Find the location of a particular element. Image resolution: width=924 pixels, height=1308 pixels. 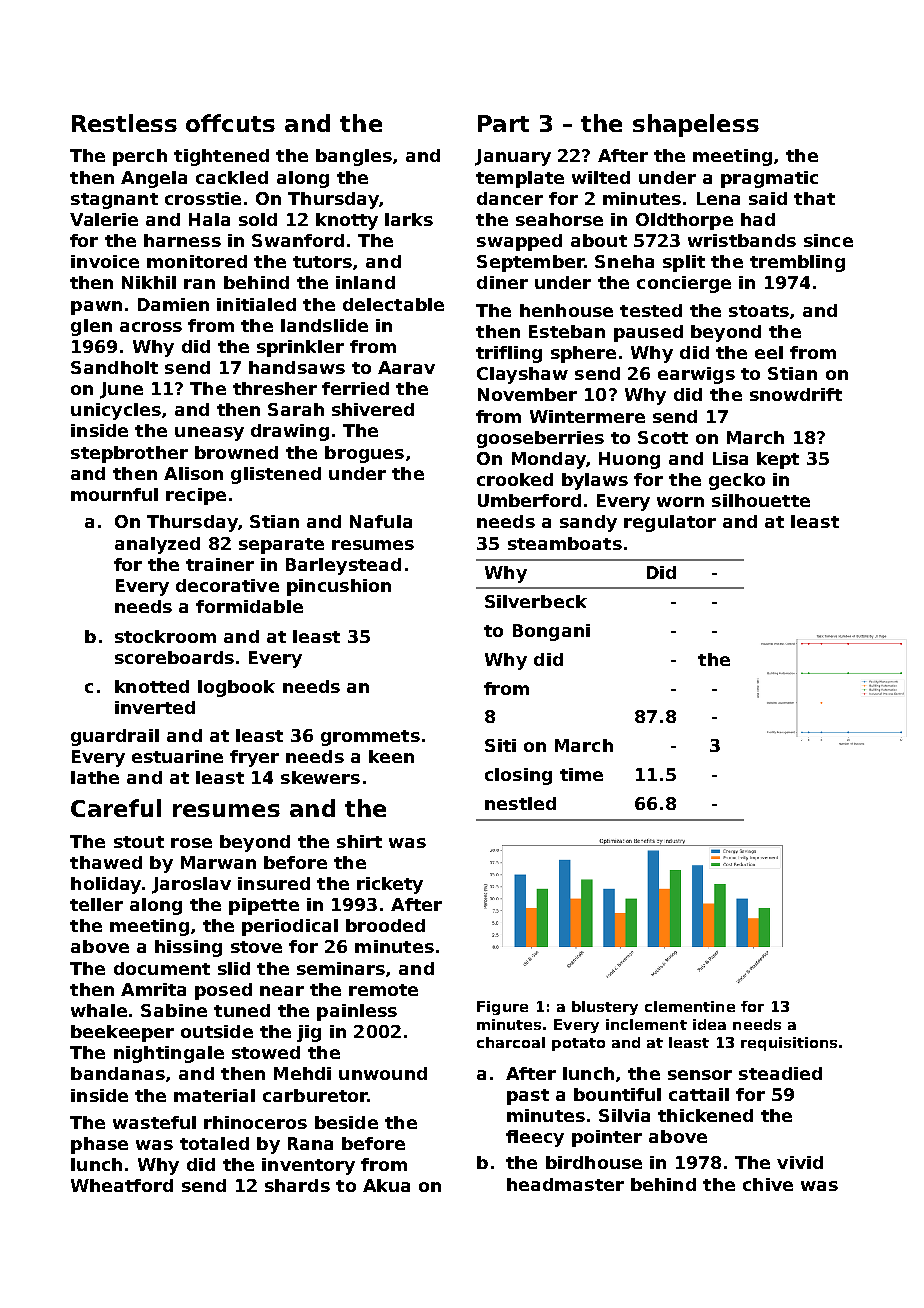

Part is located at coordinates (503, 123).
